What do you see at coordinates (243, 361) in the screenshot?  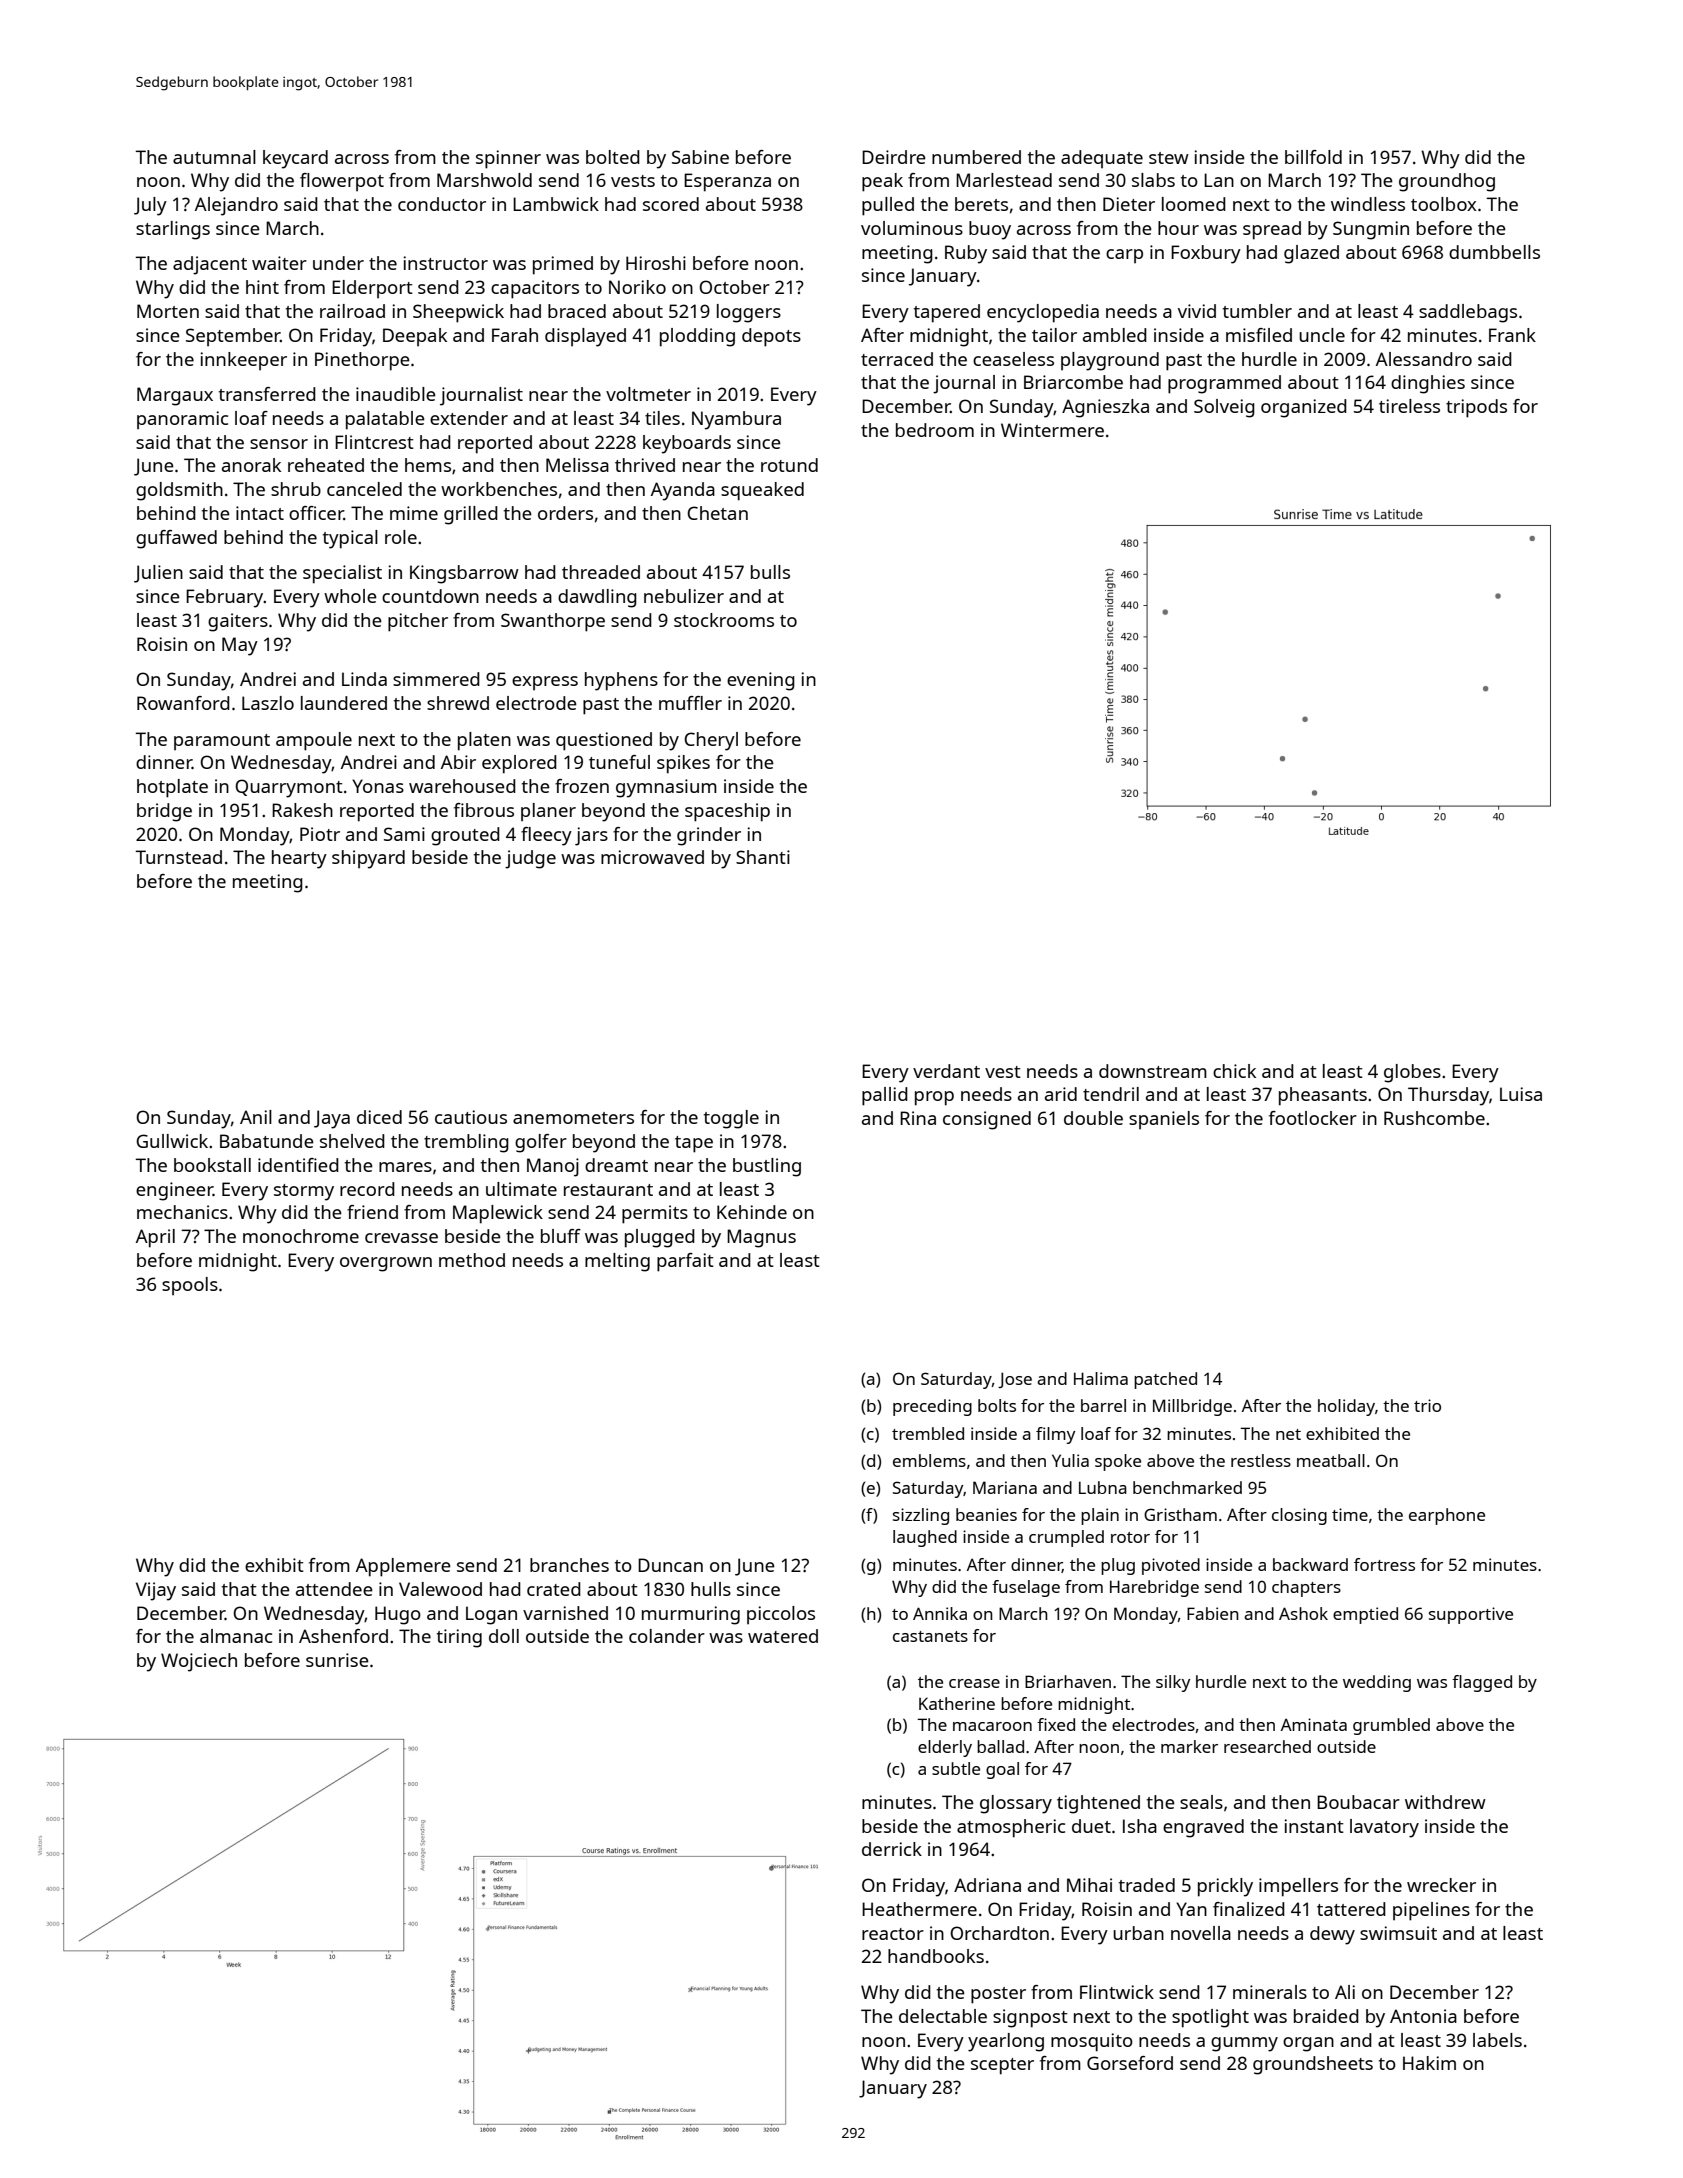 I see `innkeeper` at bounding box center [243, 361].
